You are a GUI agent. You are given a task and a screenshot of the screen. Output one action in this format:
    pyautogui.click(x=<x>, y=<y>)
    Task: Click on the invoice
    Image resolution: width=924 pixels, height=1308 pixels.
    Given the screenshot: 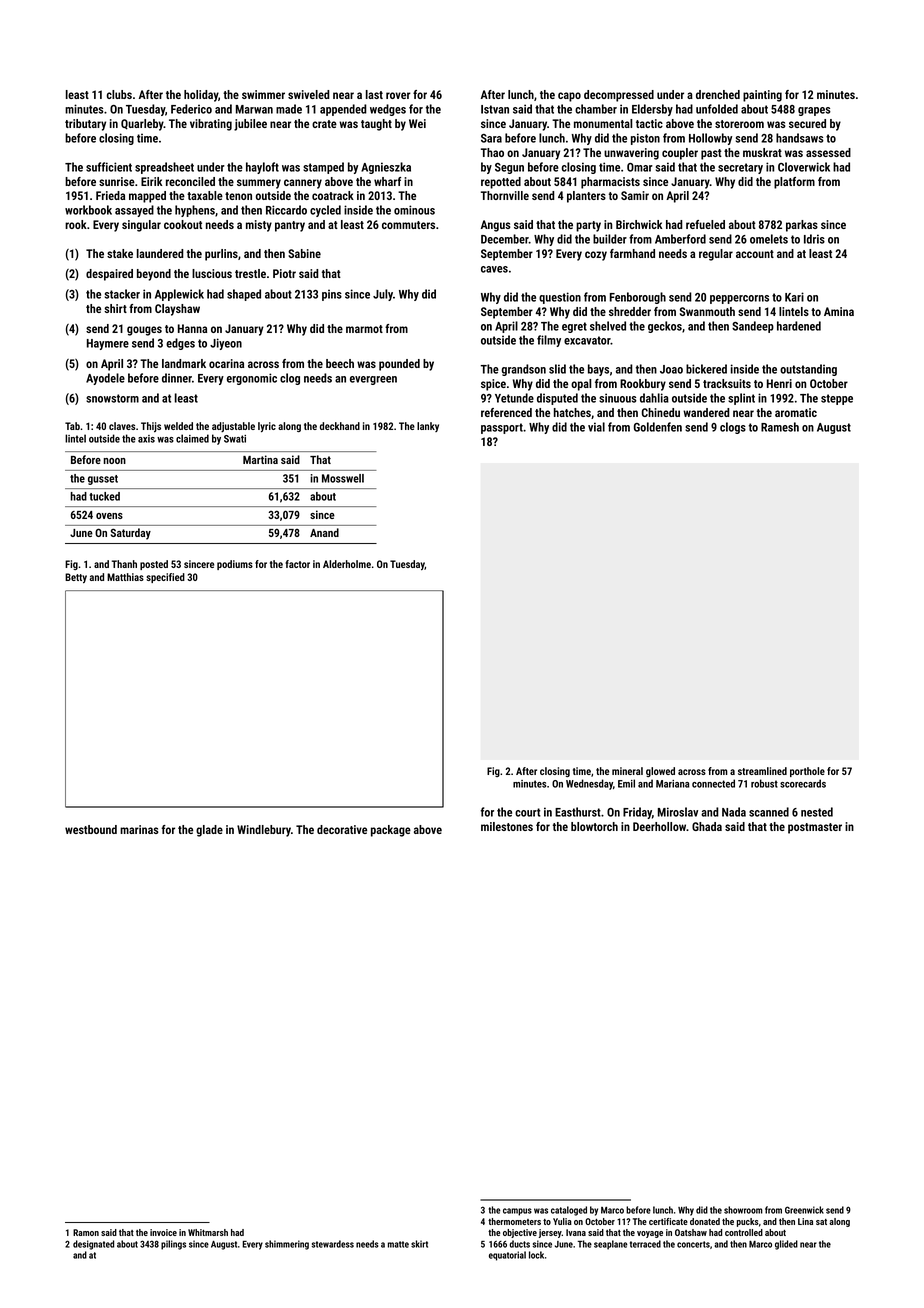 What is the action you would take?
    pyautogui.click(x=163, y=1232)
